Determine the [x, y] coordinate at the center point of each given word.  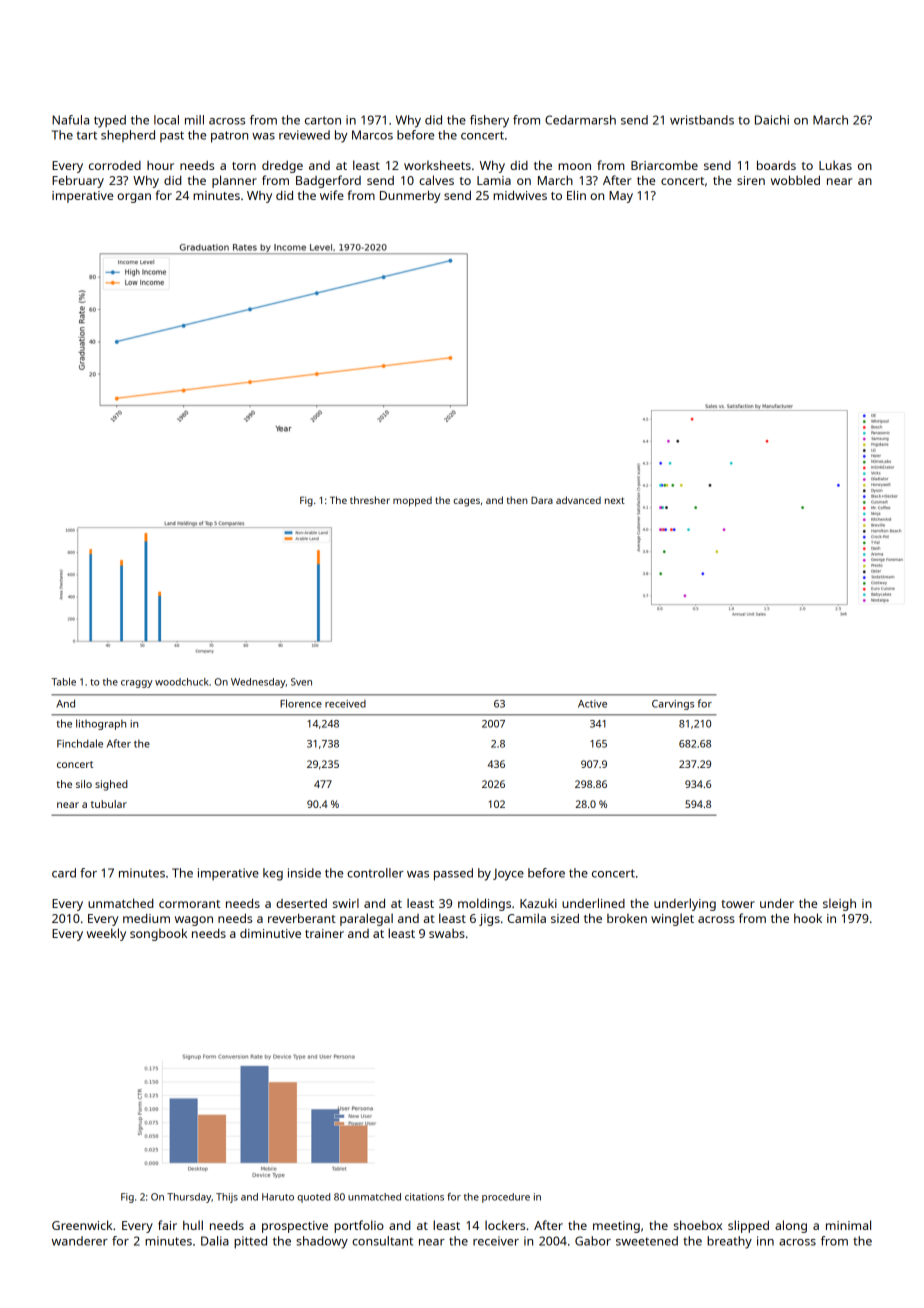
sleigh [839, 904]
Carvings [673, 705]
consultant [382, 1241]
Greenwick [82, 1225]
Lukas [835, 165]
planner [234, 181]
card [64, 873]
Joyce [508, 874]
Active [592, 704]
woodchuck [182, 682]
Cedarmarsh [580, 120]
